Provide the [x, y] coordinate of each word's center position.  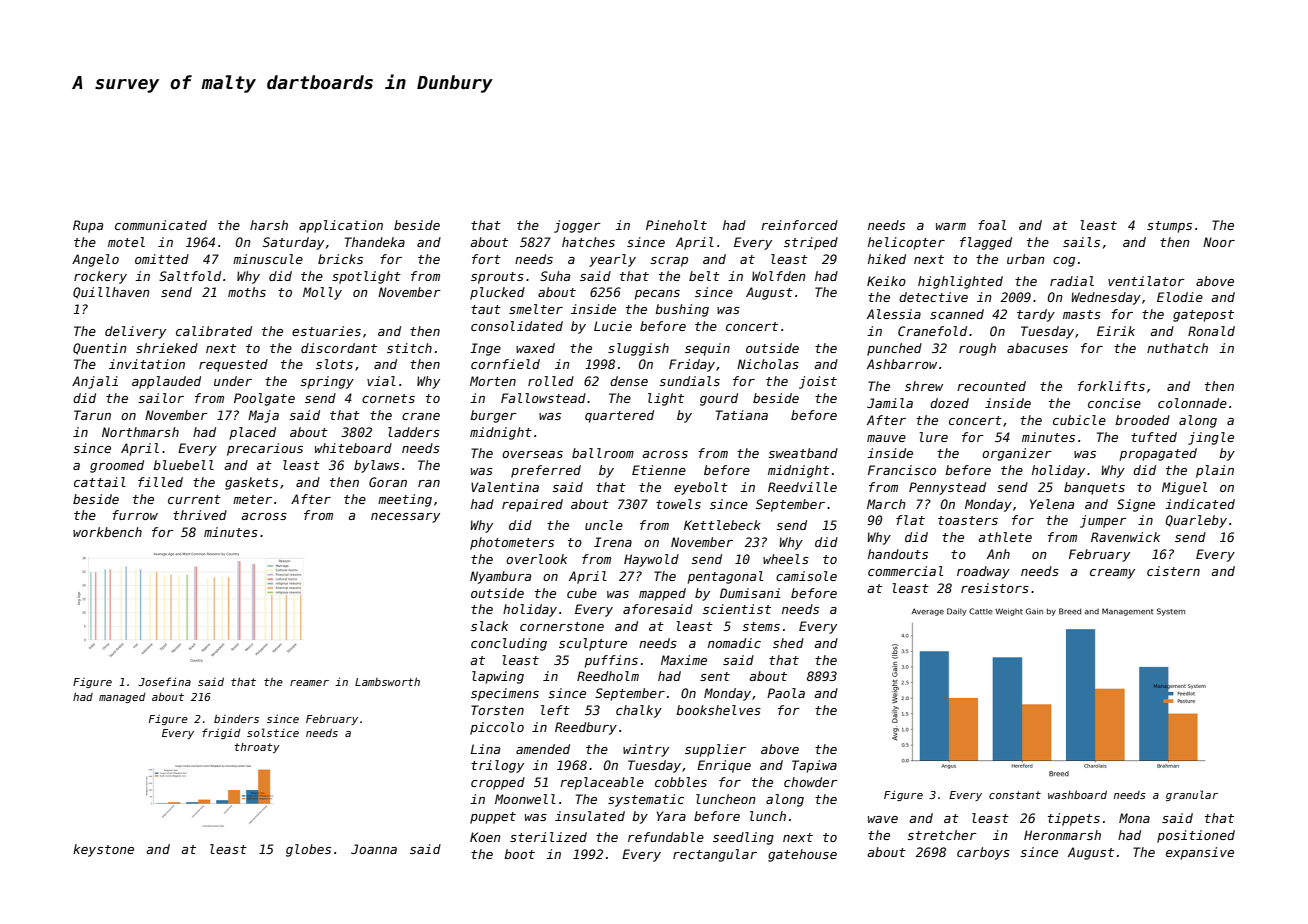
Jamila [890, 403]
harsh [269, 225]
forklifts [1111, 386]
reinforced [799, 225]
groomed [117, 466]
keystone [103, 850]
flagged [986, 243]
